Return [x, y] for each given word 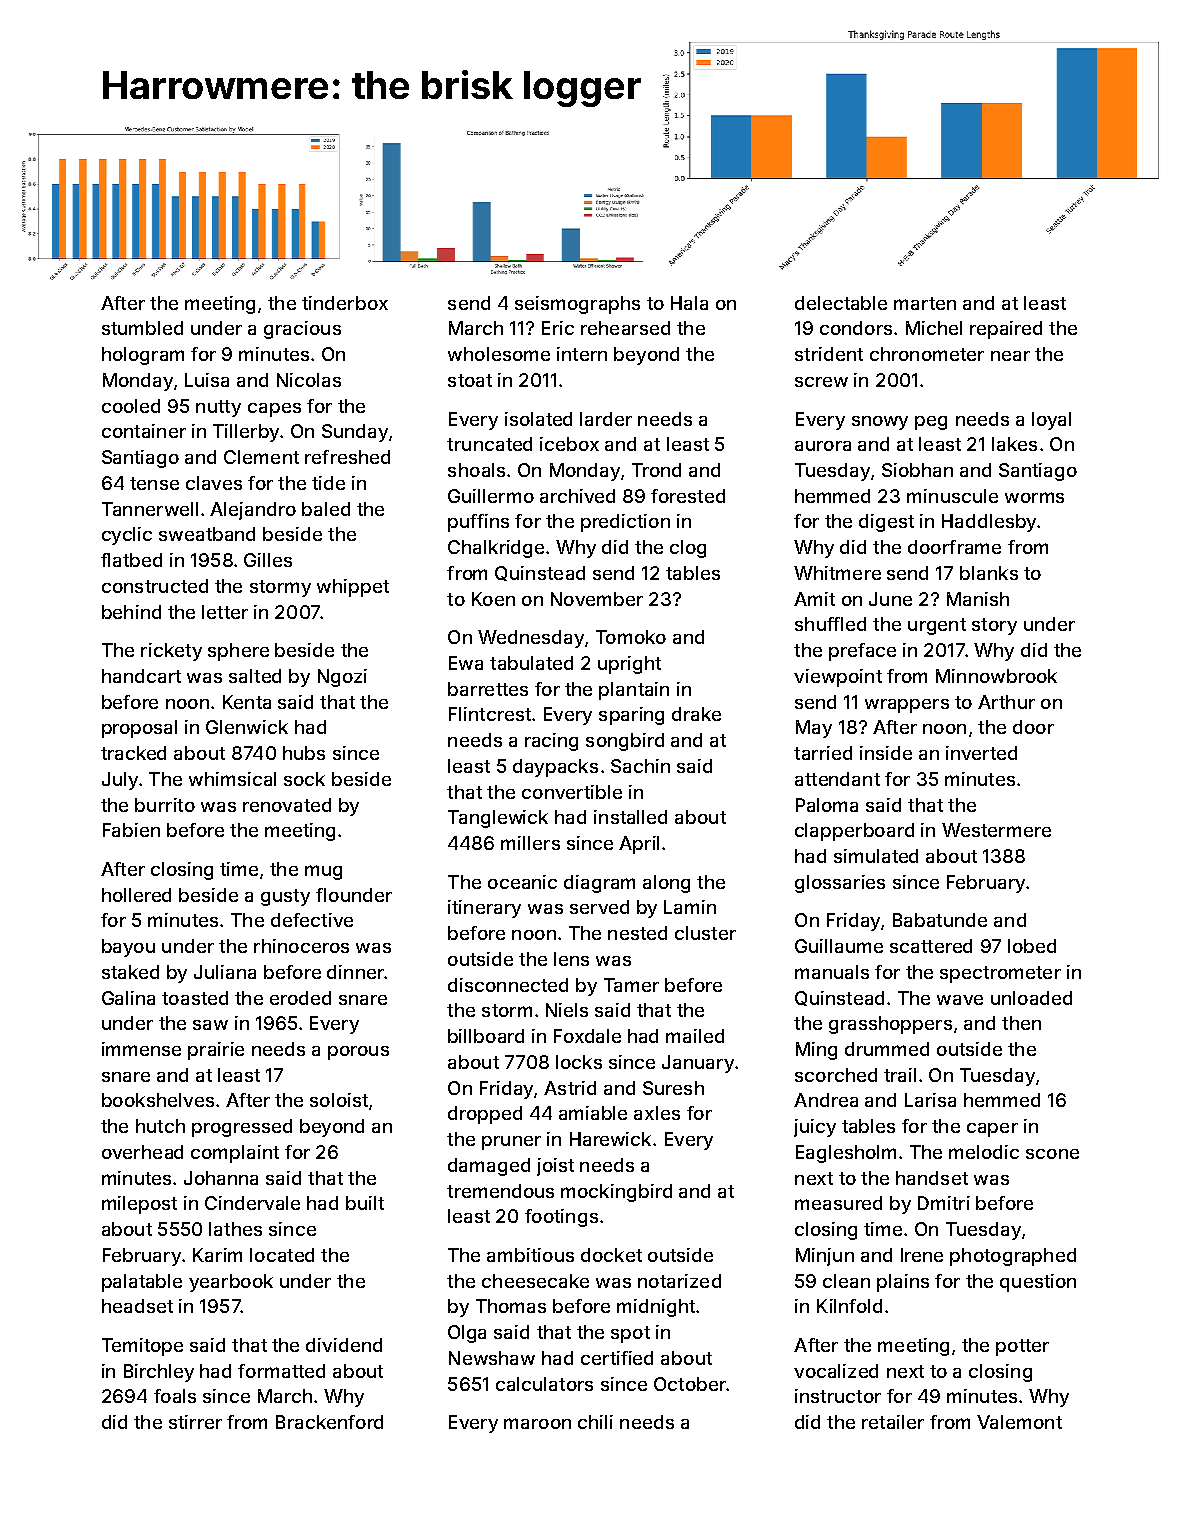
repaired [1006, 330]
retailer [893, 1422]
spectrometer [1000, 974]
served [599, 907]
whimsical [232, 779]
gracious [302, 330]
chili [595, 1422]
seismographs [577, 305]
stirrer [195, 1422]
